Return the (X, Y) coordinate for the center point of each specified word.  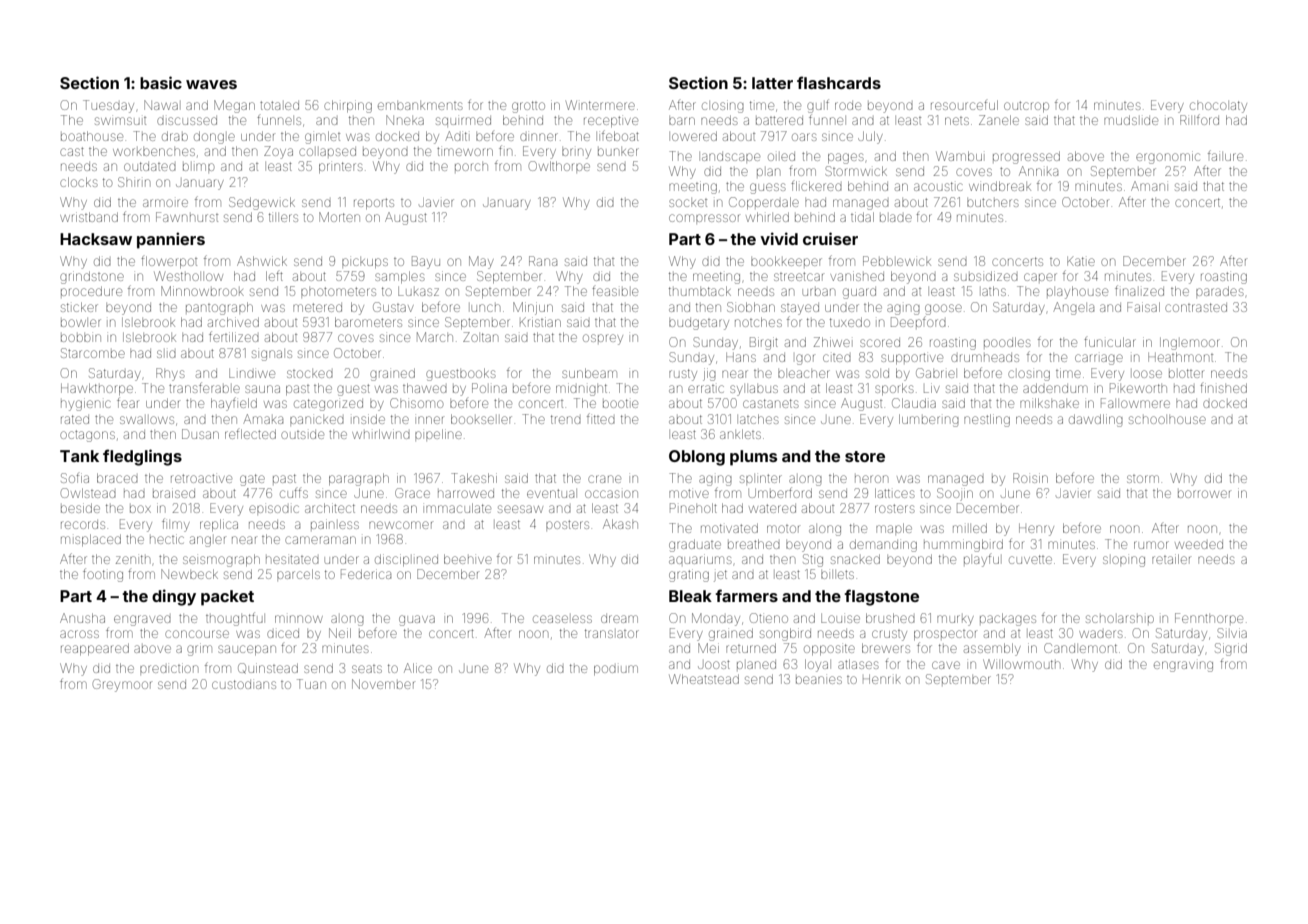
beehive (468, 559)
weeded (1199, 545)
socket (688, 203)
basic (161, 82)
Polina (489, 388)
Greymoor (122, 685)
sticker (79, 307)
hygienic (86, 404)
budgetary (699, 324)
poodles (1007, 342)
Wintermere (600, 105)
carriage (1099, 359)
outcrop (1026, 106)
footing (103, 575)
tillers (283, 217)
